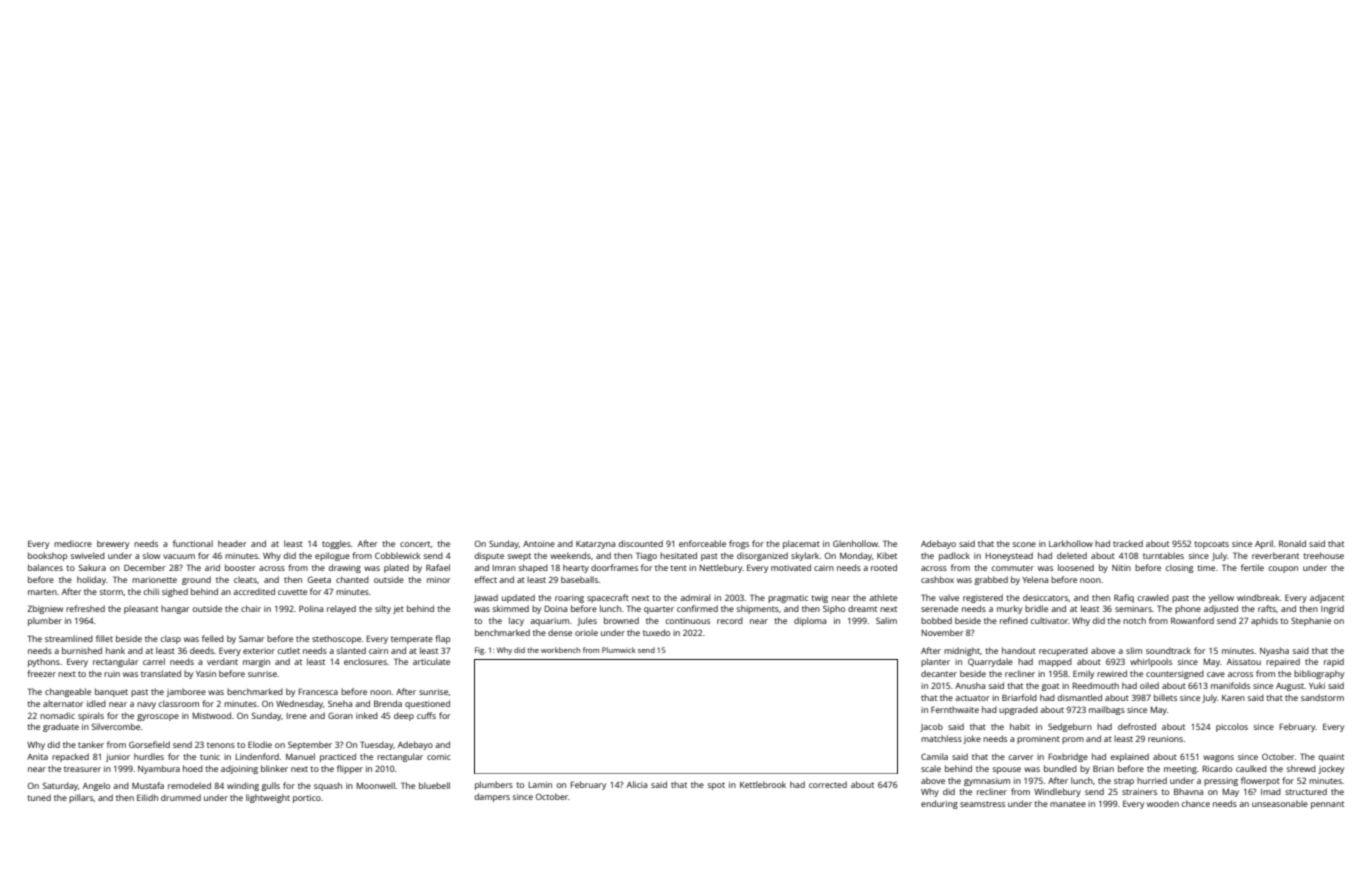 Image resolution: width=1372 pixels, height=887 pixels. Describe the element at coordinates (154, 661) in the page. I see `carrel` at that location.
